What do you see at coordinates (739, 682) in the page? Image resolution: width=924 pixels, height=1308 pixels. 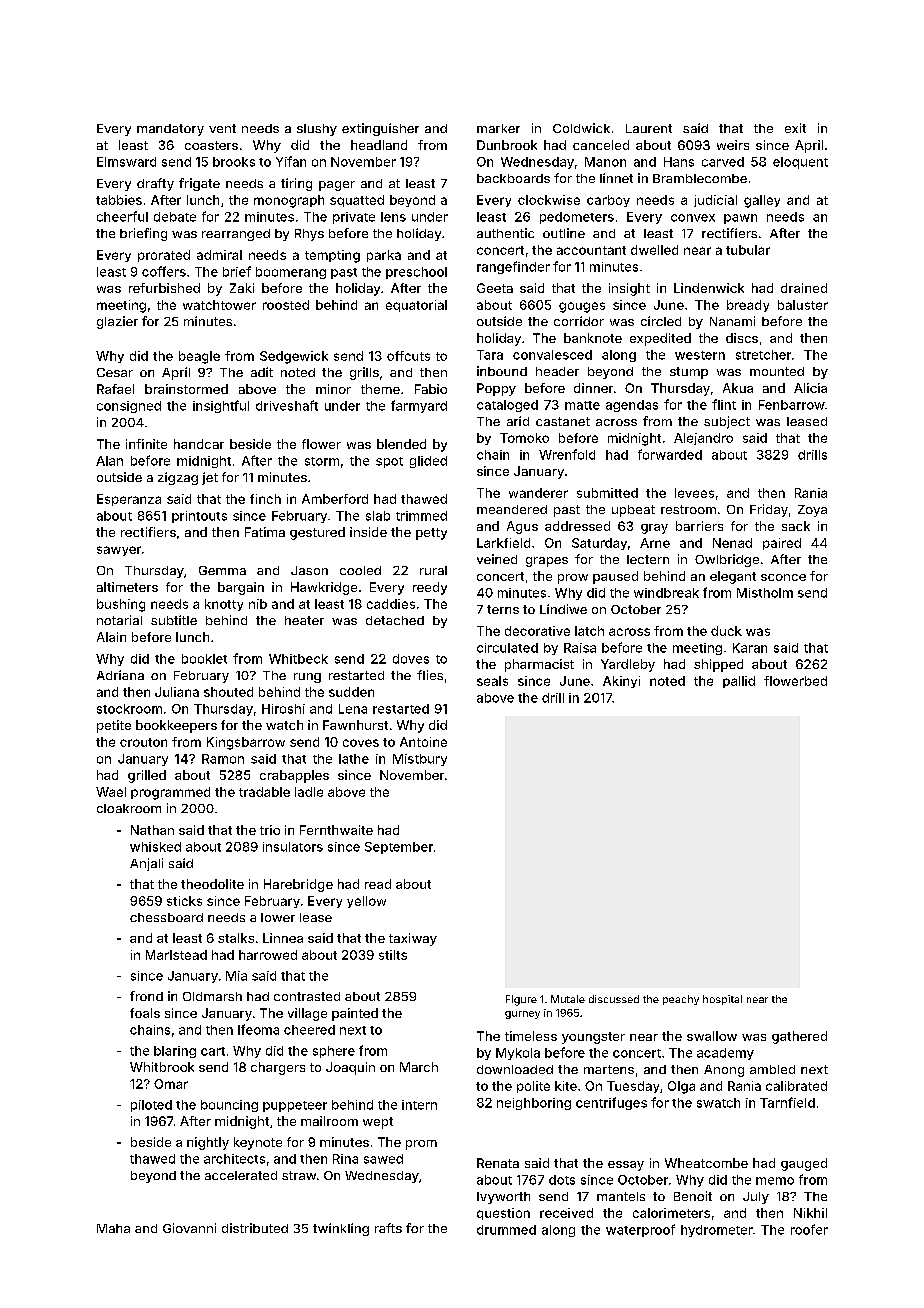 I see `pallid` at bounding box center [739, 682].
